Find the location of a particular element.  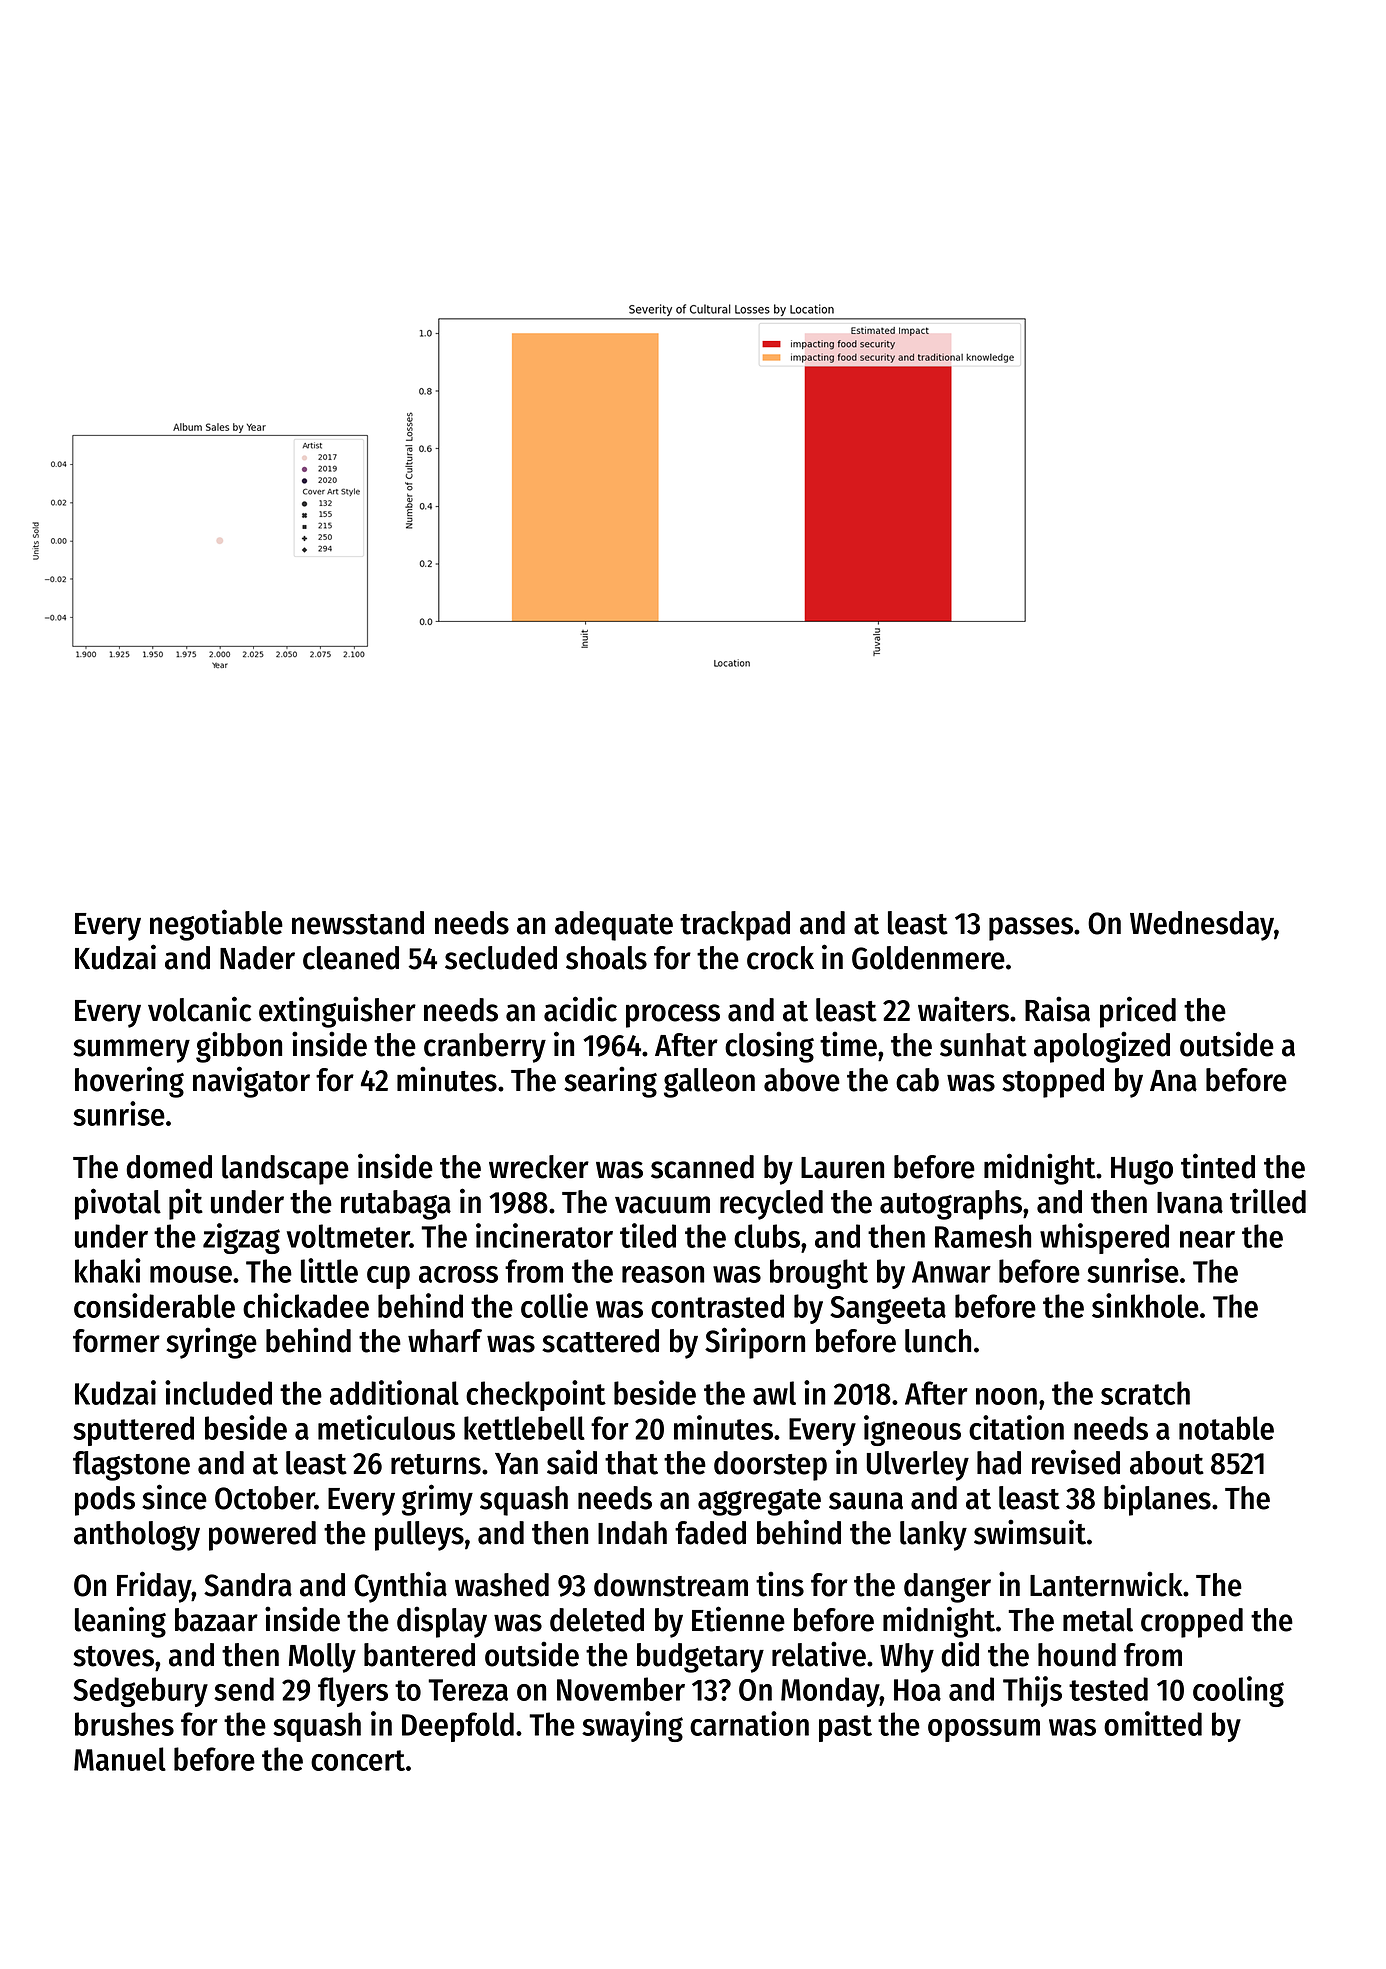

Manuel is located at coordinates (120, 1759).
